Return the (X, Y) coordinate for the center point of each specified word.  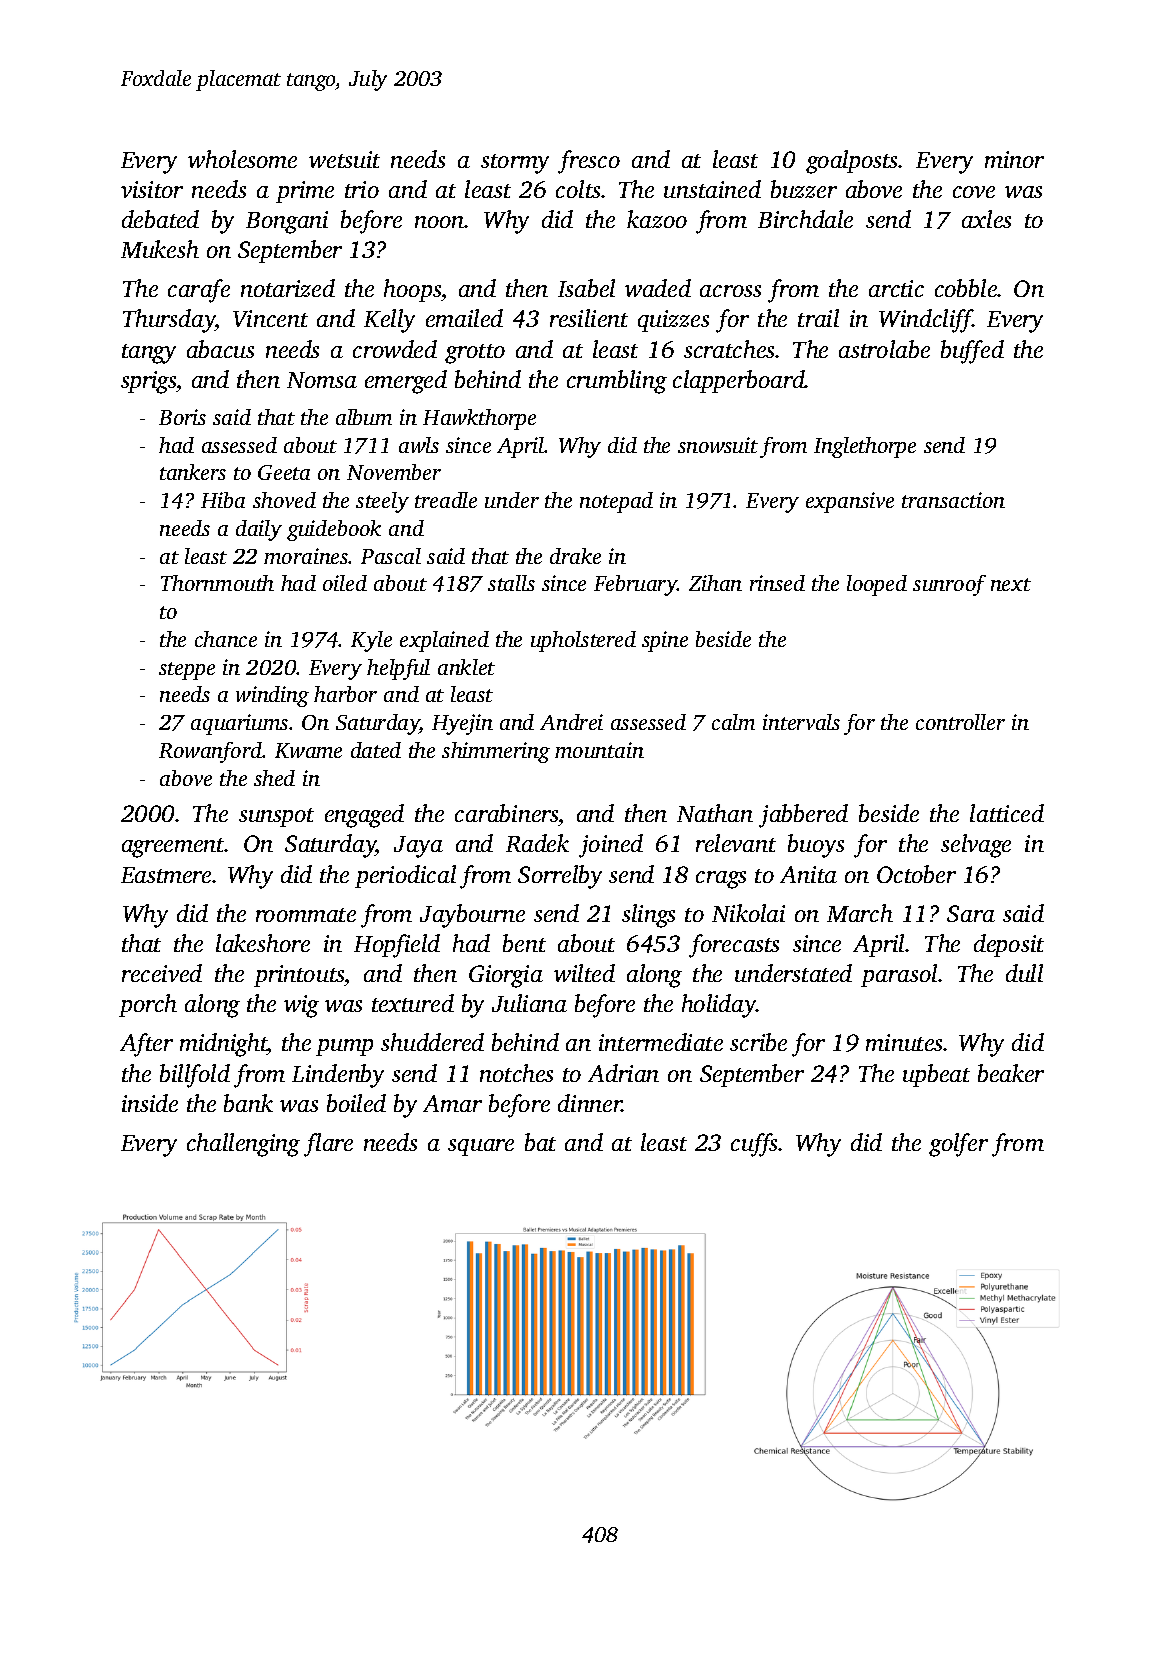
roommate (306, 915)
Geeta (284, 472)
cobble (966, 288)
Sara (971, 913)
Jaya (418, 847)
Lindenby (338, 1076)
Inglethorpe (865, 447)
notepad (616, 502)
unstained (712, 189)
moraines (306, 556)
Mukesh (160, 249)
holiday (719, 1006)
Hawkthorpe (479, 419)
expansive (850, 502)
